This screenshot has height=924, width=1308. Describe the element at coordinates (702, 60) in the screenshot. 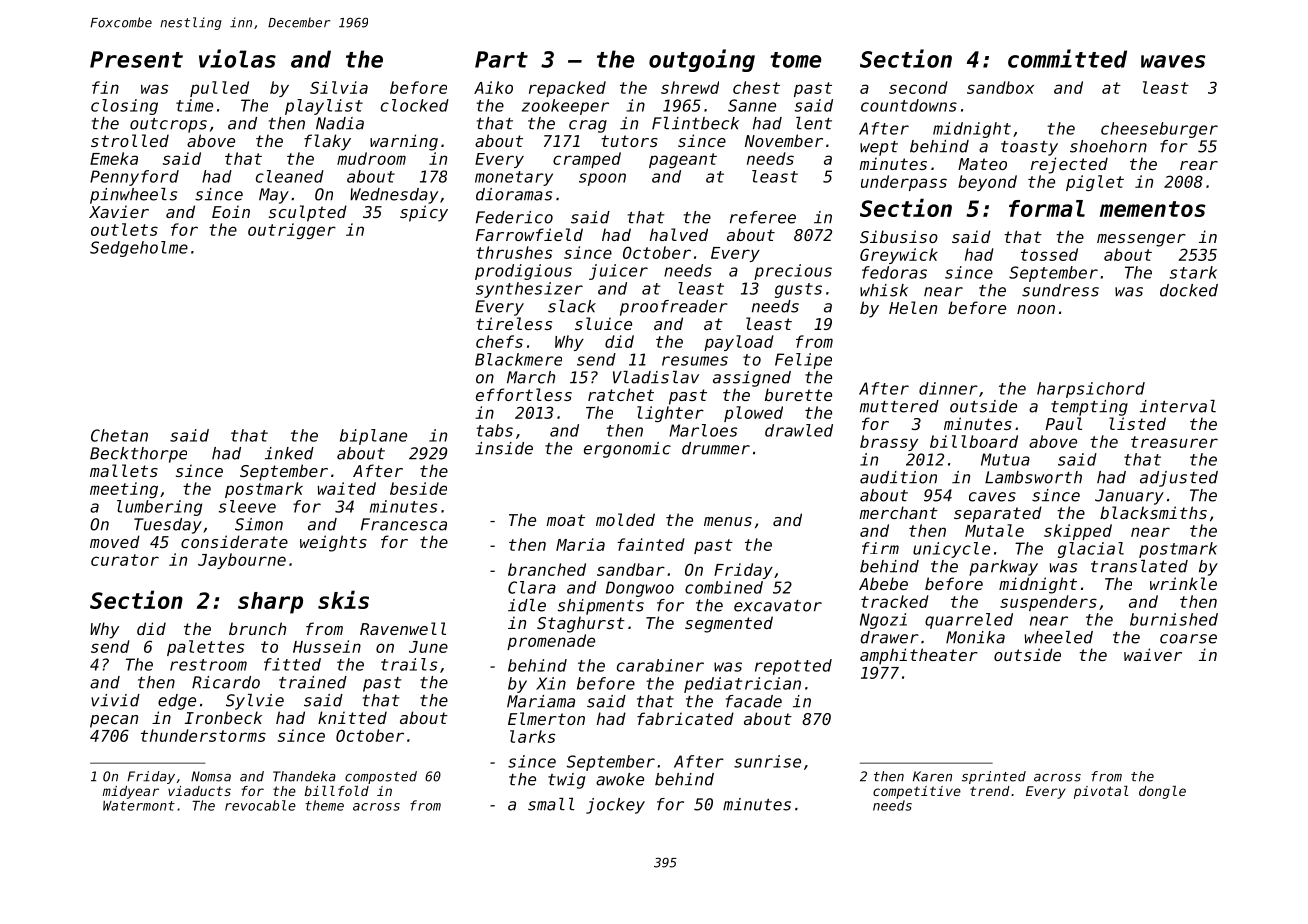

I see `outgoing` at that location.
